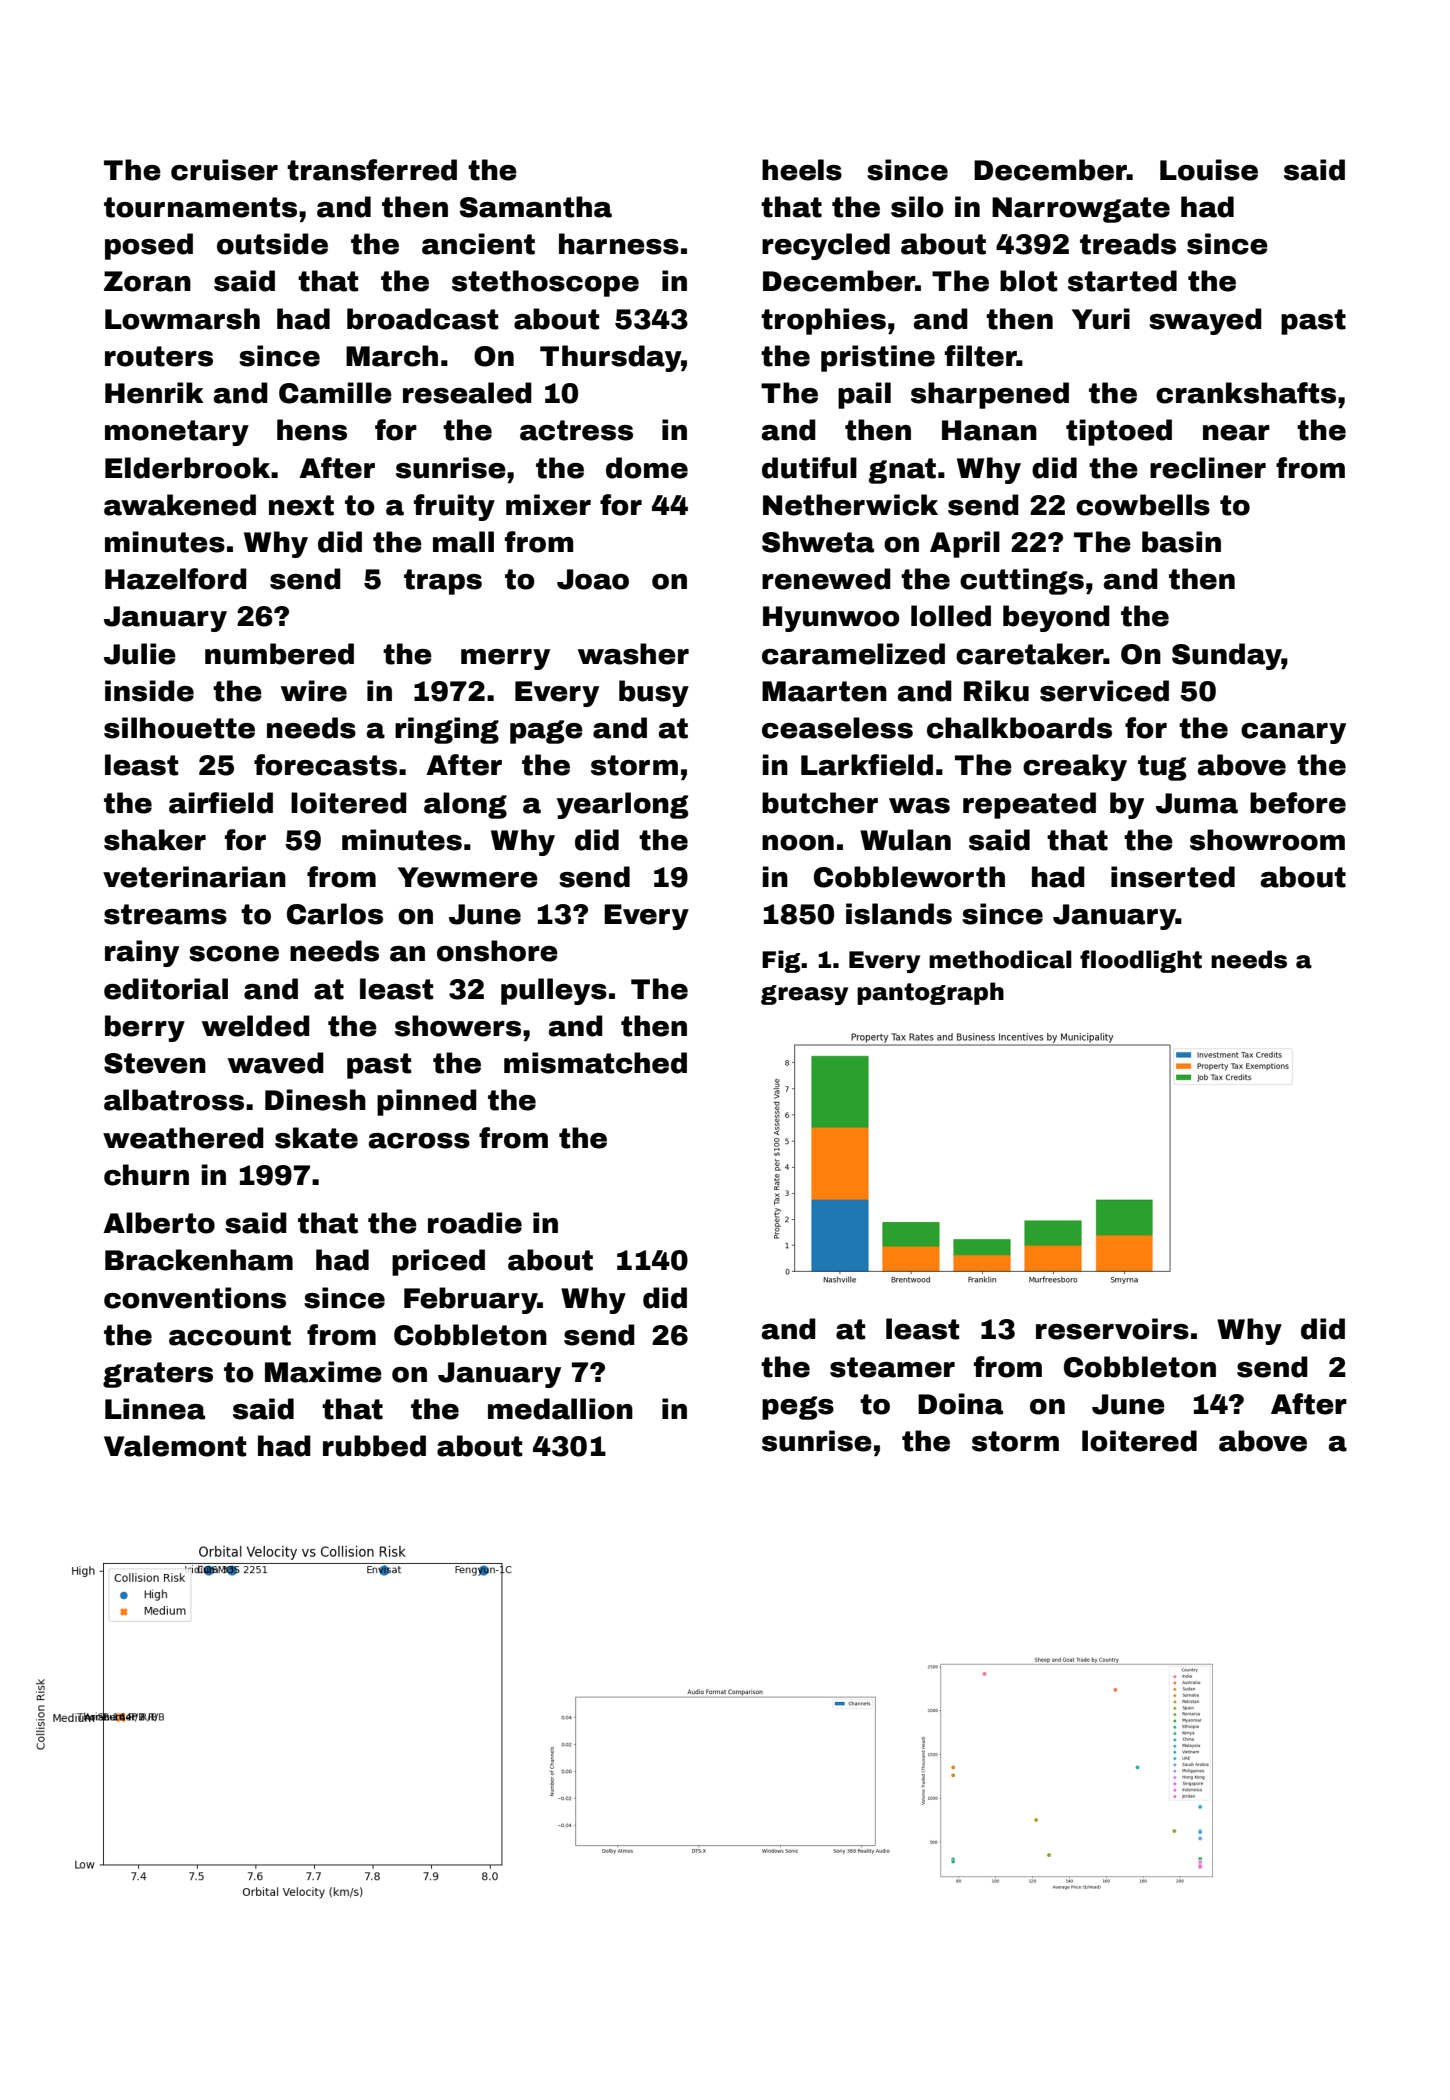  What do you see at coordinates (802, 170) in the document?
I see `heels` at bounding box center [802, 170].
